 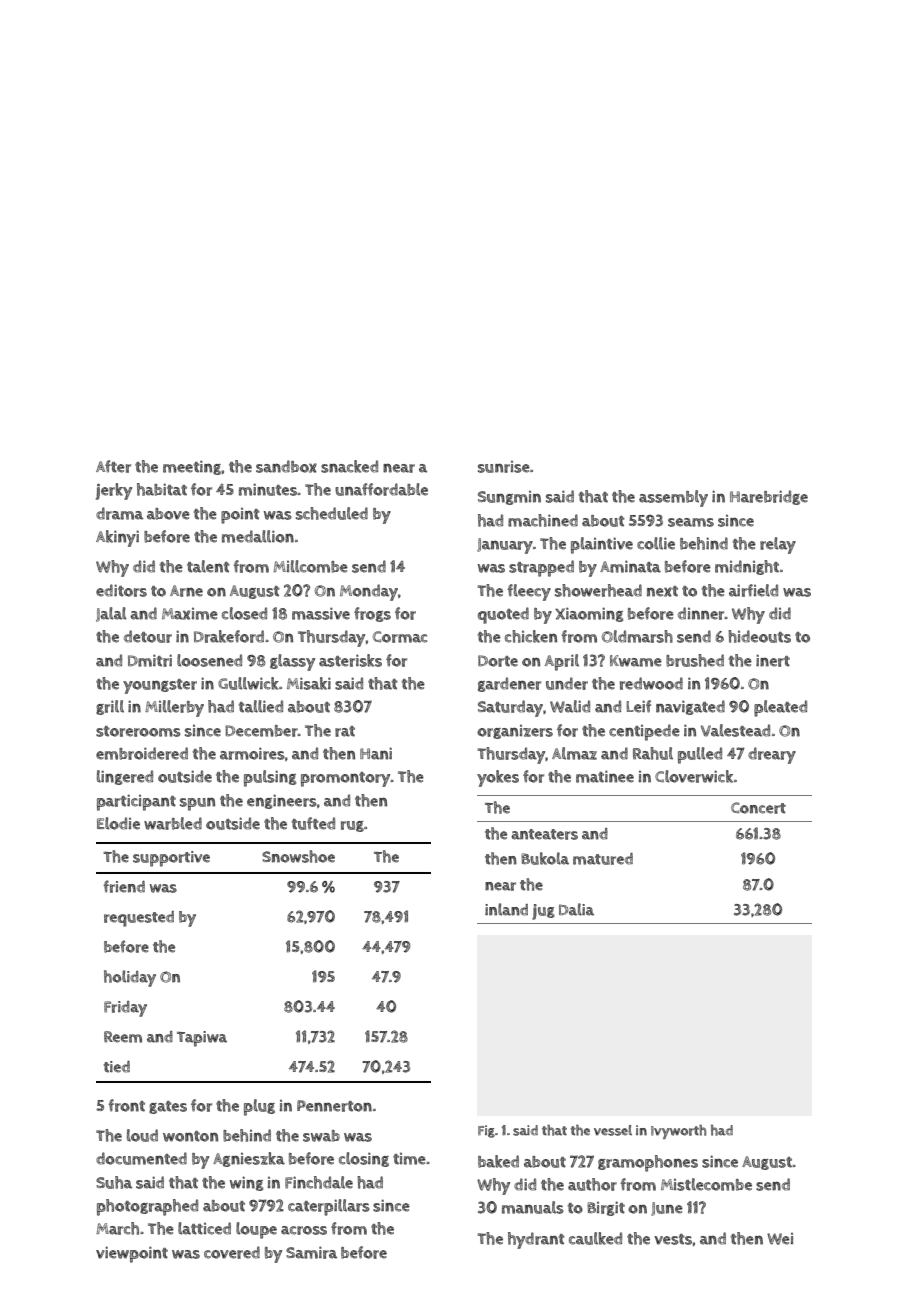 I want to click on minutes, so click(x=268, y=489).
